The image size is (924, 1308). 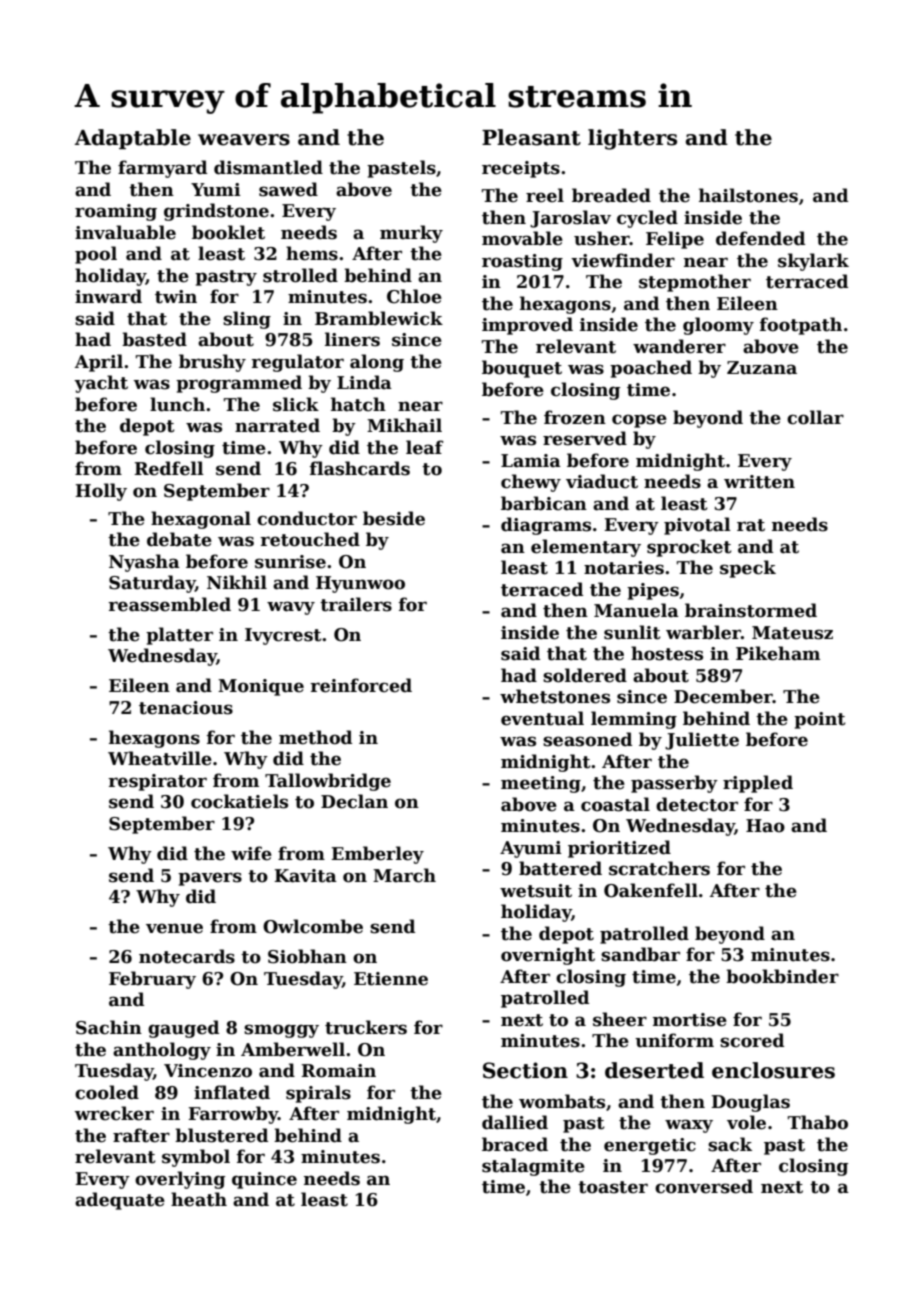 What do you see at coordinates (704, 1186) in the page?
I see `conversed` at bounding box center [704, 1186].
